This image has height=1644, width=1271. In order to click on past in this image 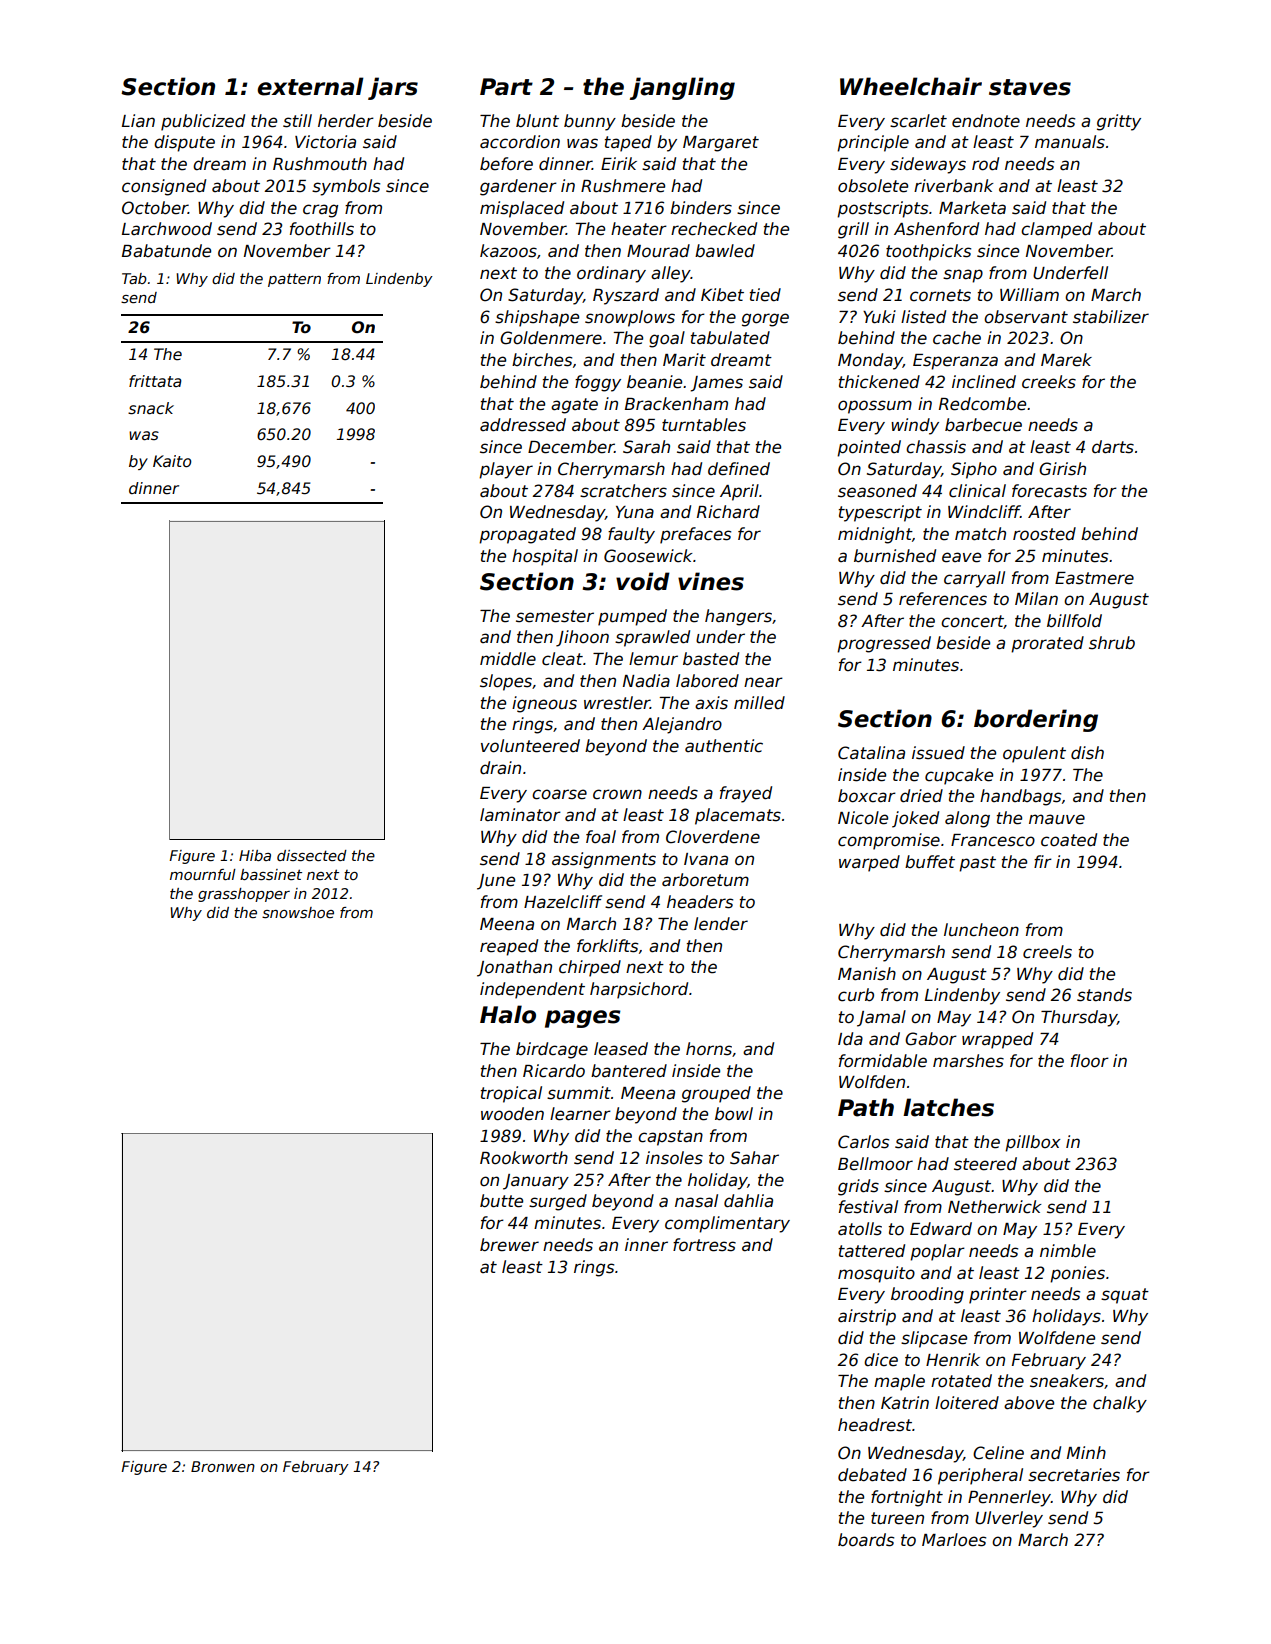, I will do `click(977, 864)`.
